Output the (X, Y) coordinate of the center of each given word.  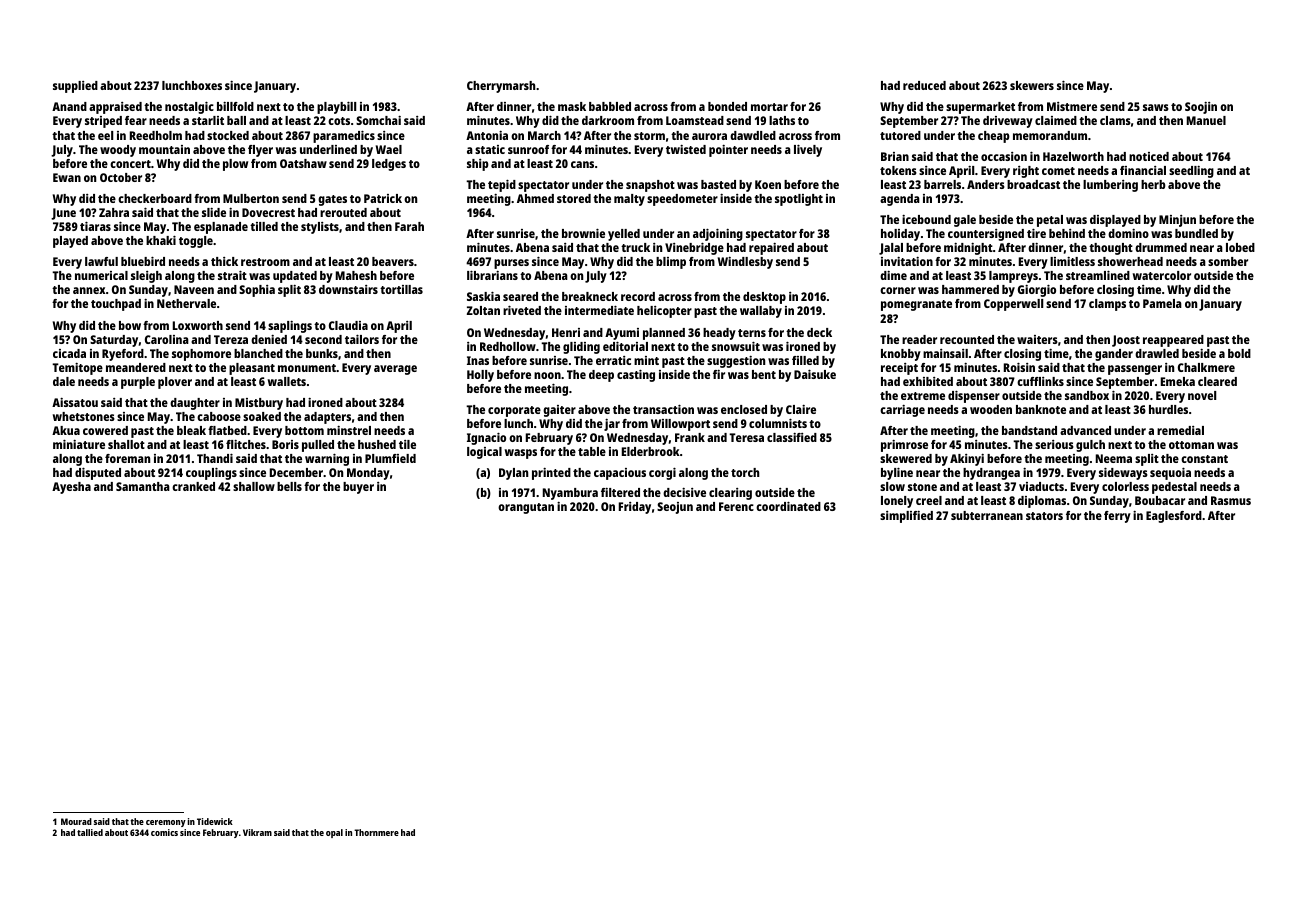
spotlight (799, 200)
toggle (196, 242)
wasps (521, 454)
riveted (522, 310)
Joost (1126, 341)
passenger (1135, 370)
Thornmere (376, 832)
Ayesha (71, 488)
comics (164, 832)
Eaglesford (1174, 517)
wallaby (761, 312)
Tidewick (215, 821)
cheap (994, 137)
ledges (389, 165)
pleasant (252, 369)
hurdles (1168, 409)
